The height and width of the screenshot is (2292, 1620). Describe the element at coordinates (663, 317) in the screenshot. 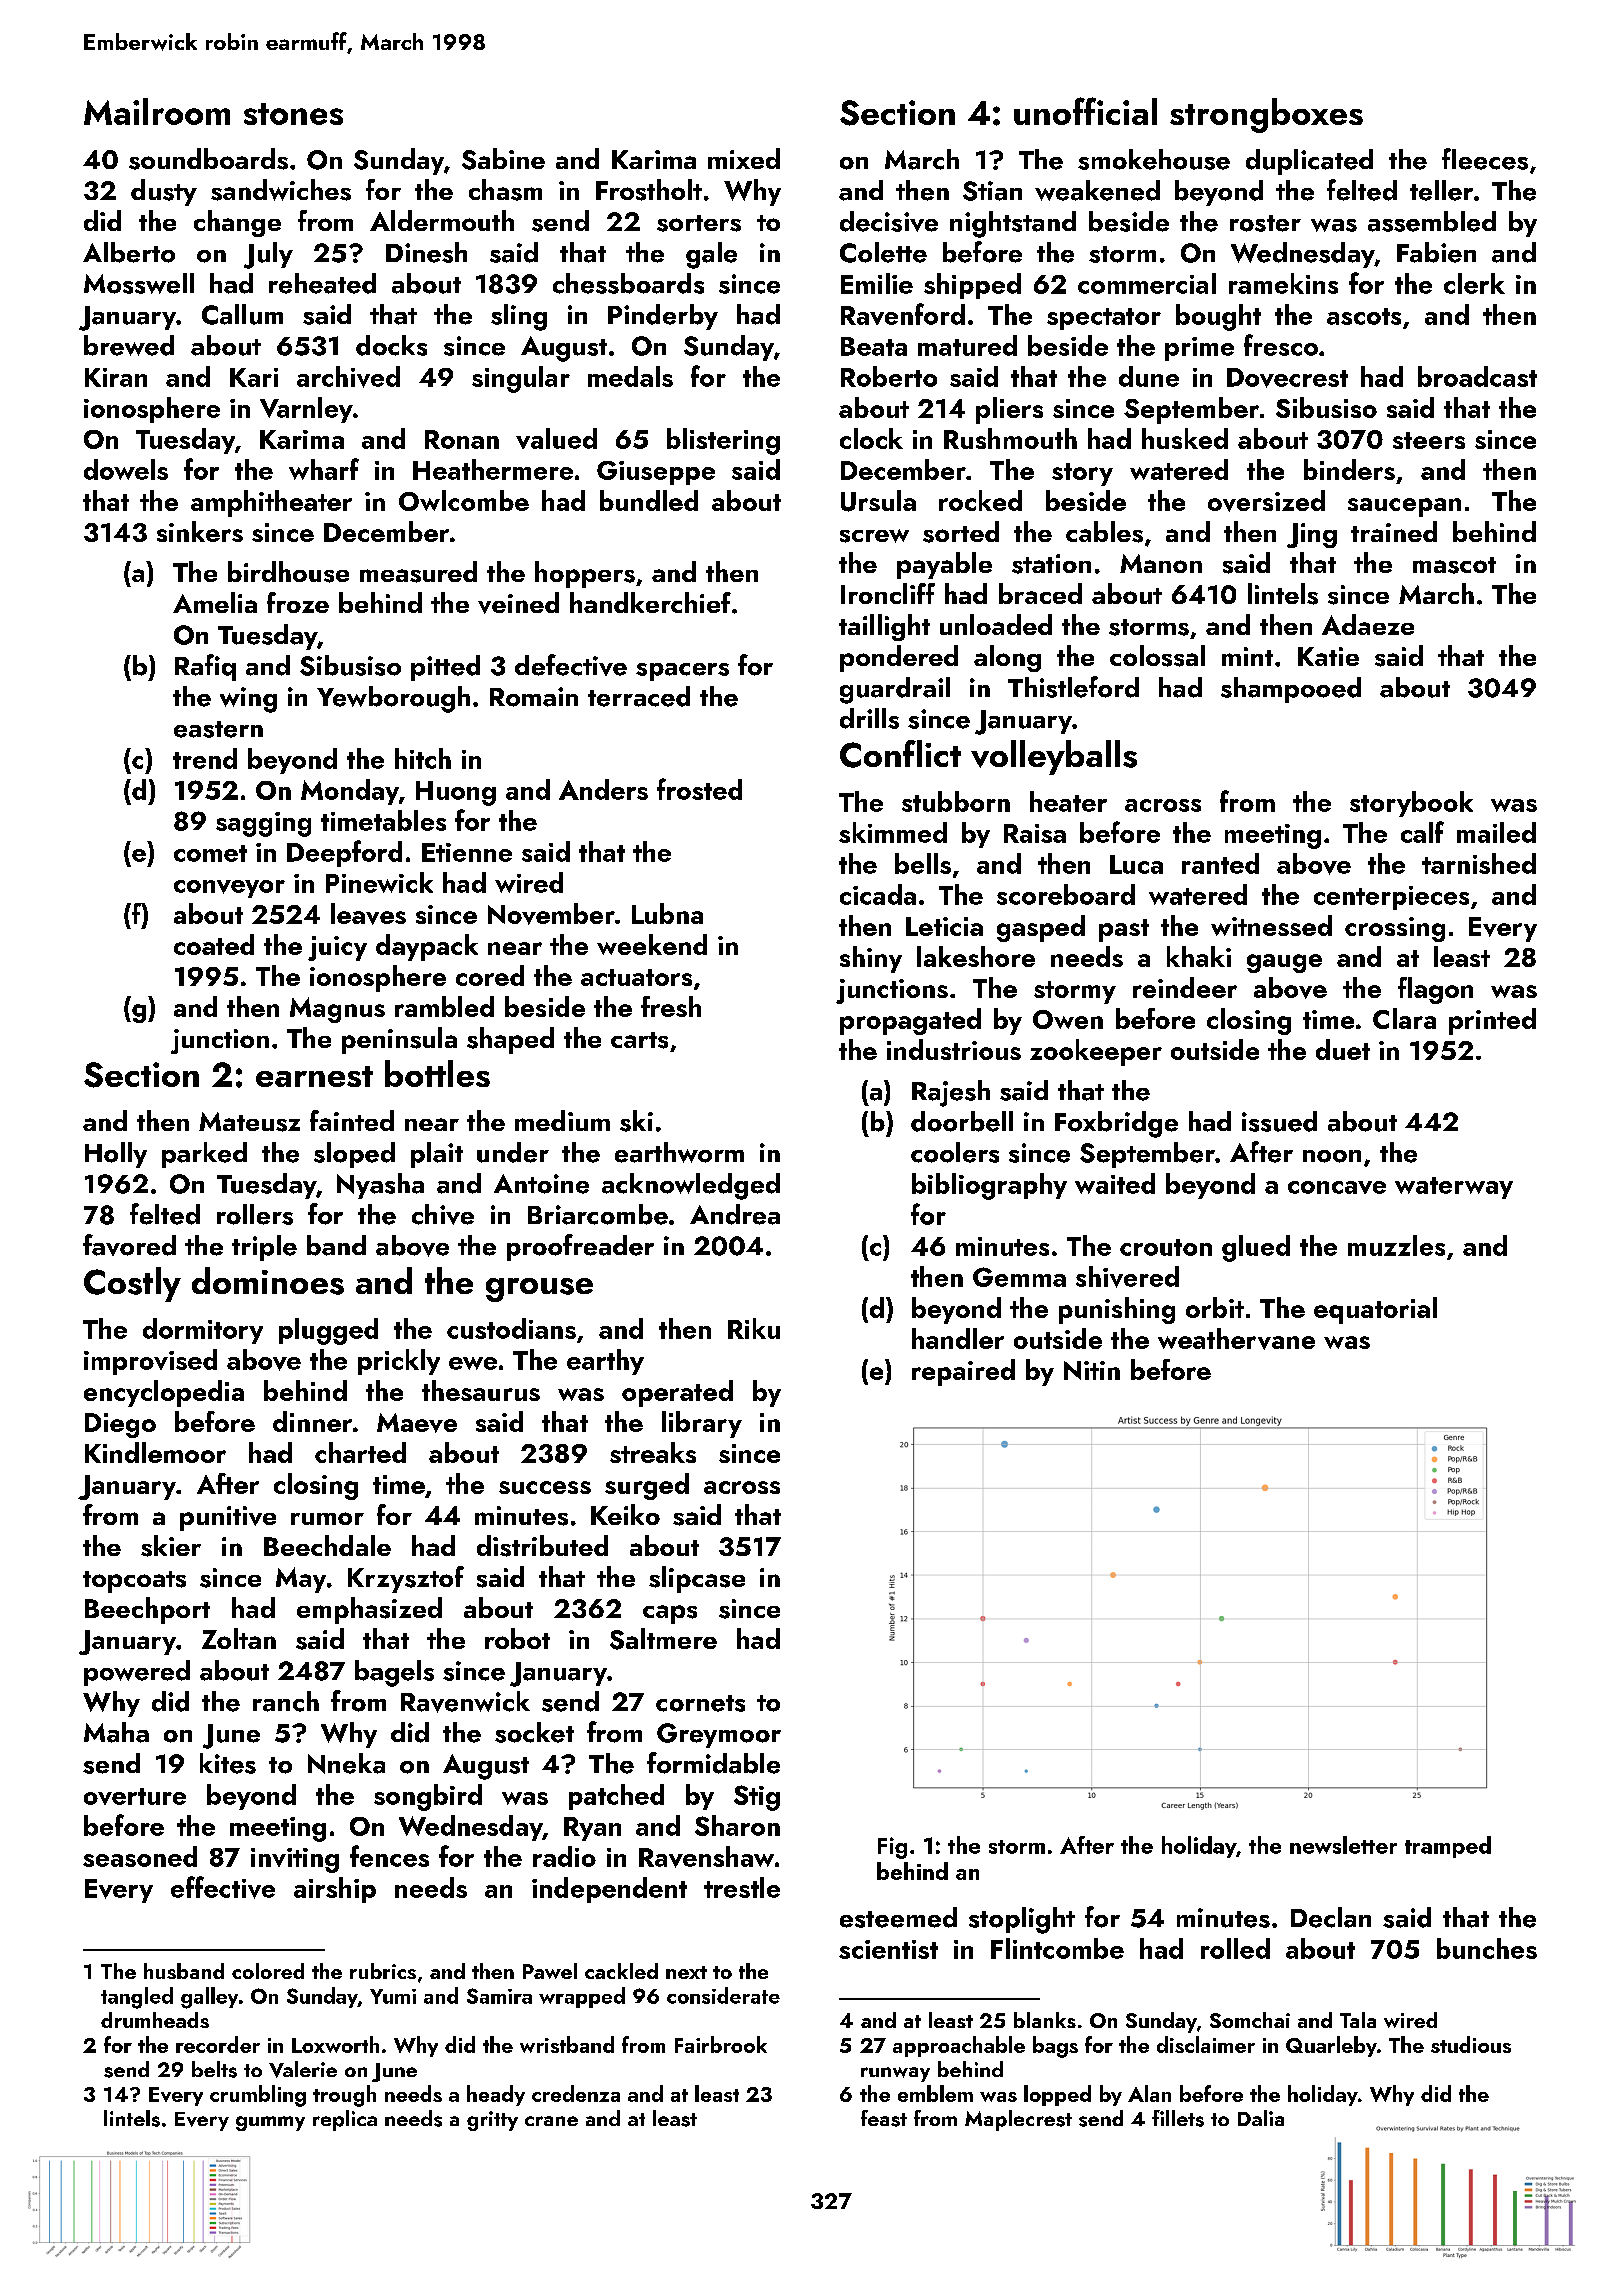

I see `Pinderby` at that location.
